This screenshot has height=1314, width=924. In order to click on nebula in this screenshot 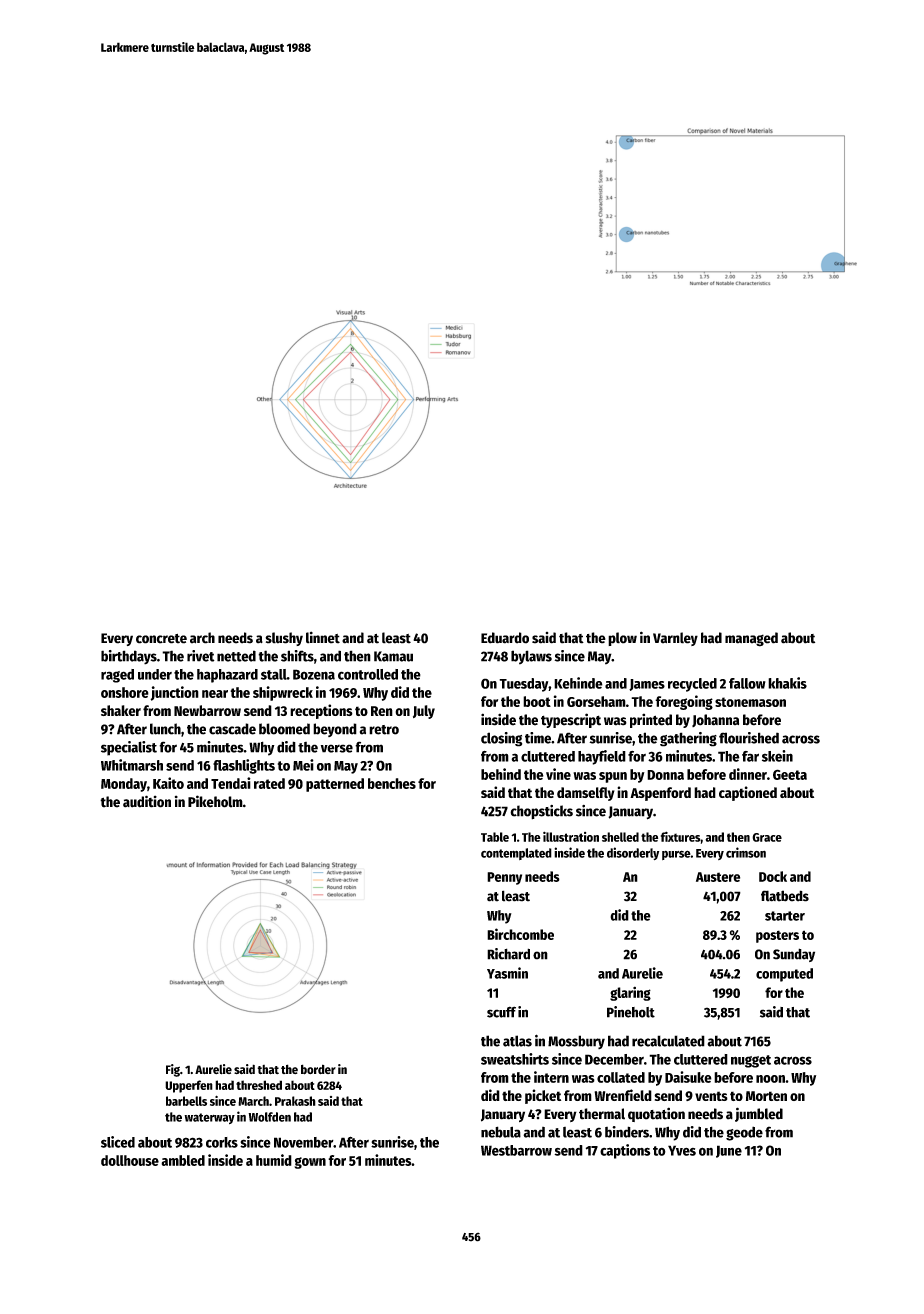, I will do `click(501, 1132)`.
